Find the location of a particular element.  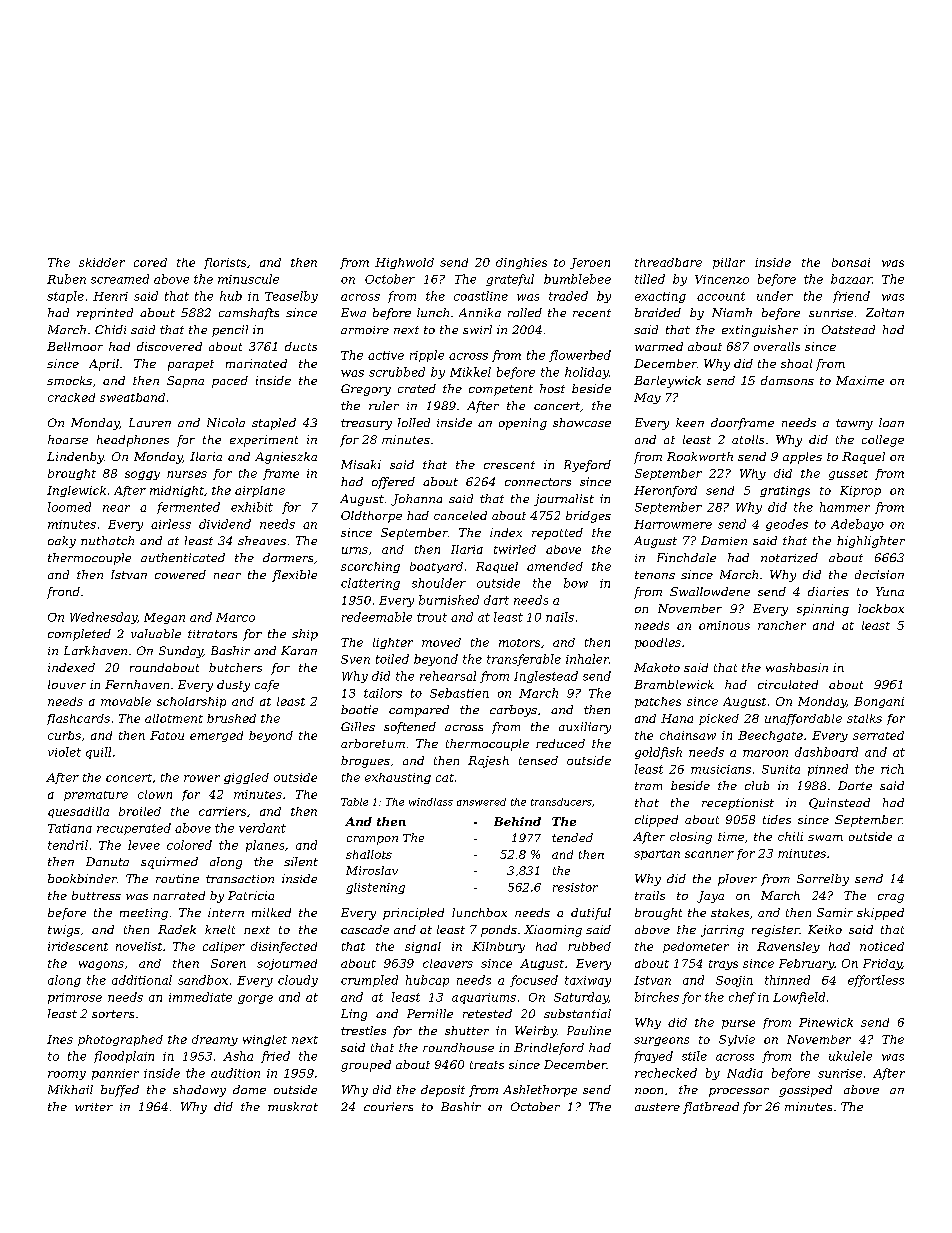

dinghies is located at coordinates (521, 263).
